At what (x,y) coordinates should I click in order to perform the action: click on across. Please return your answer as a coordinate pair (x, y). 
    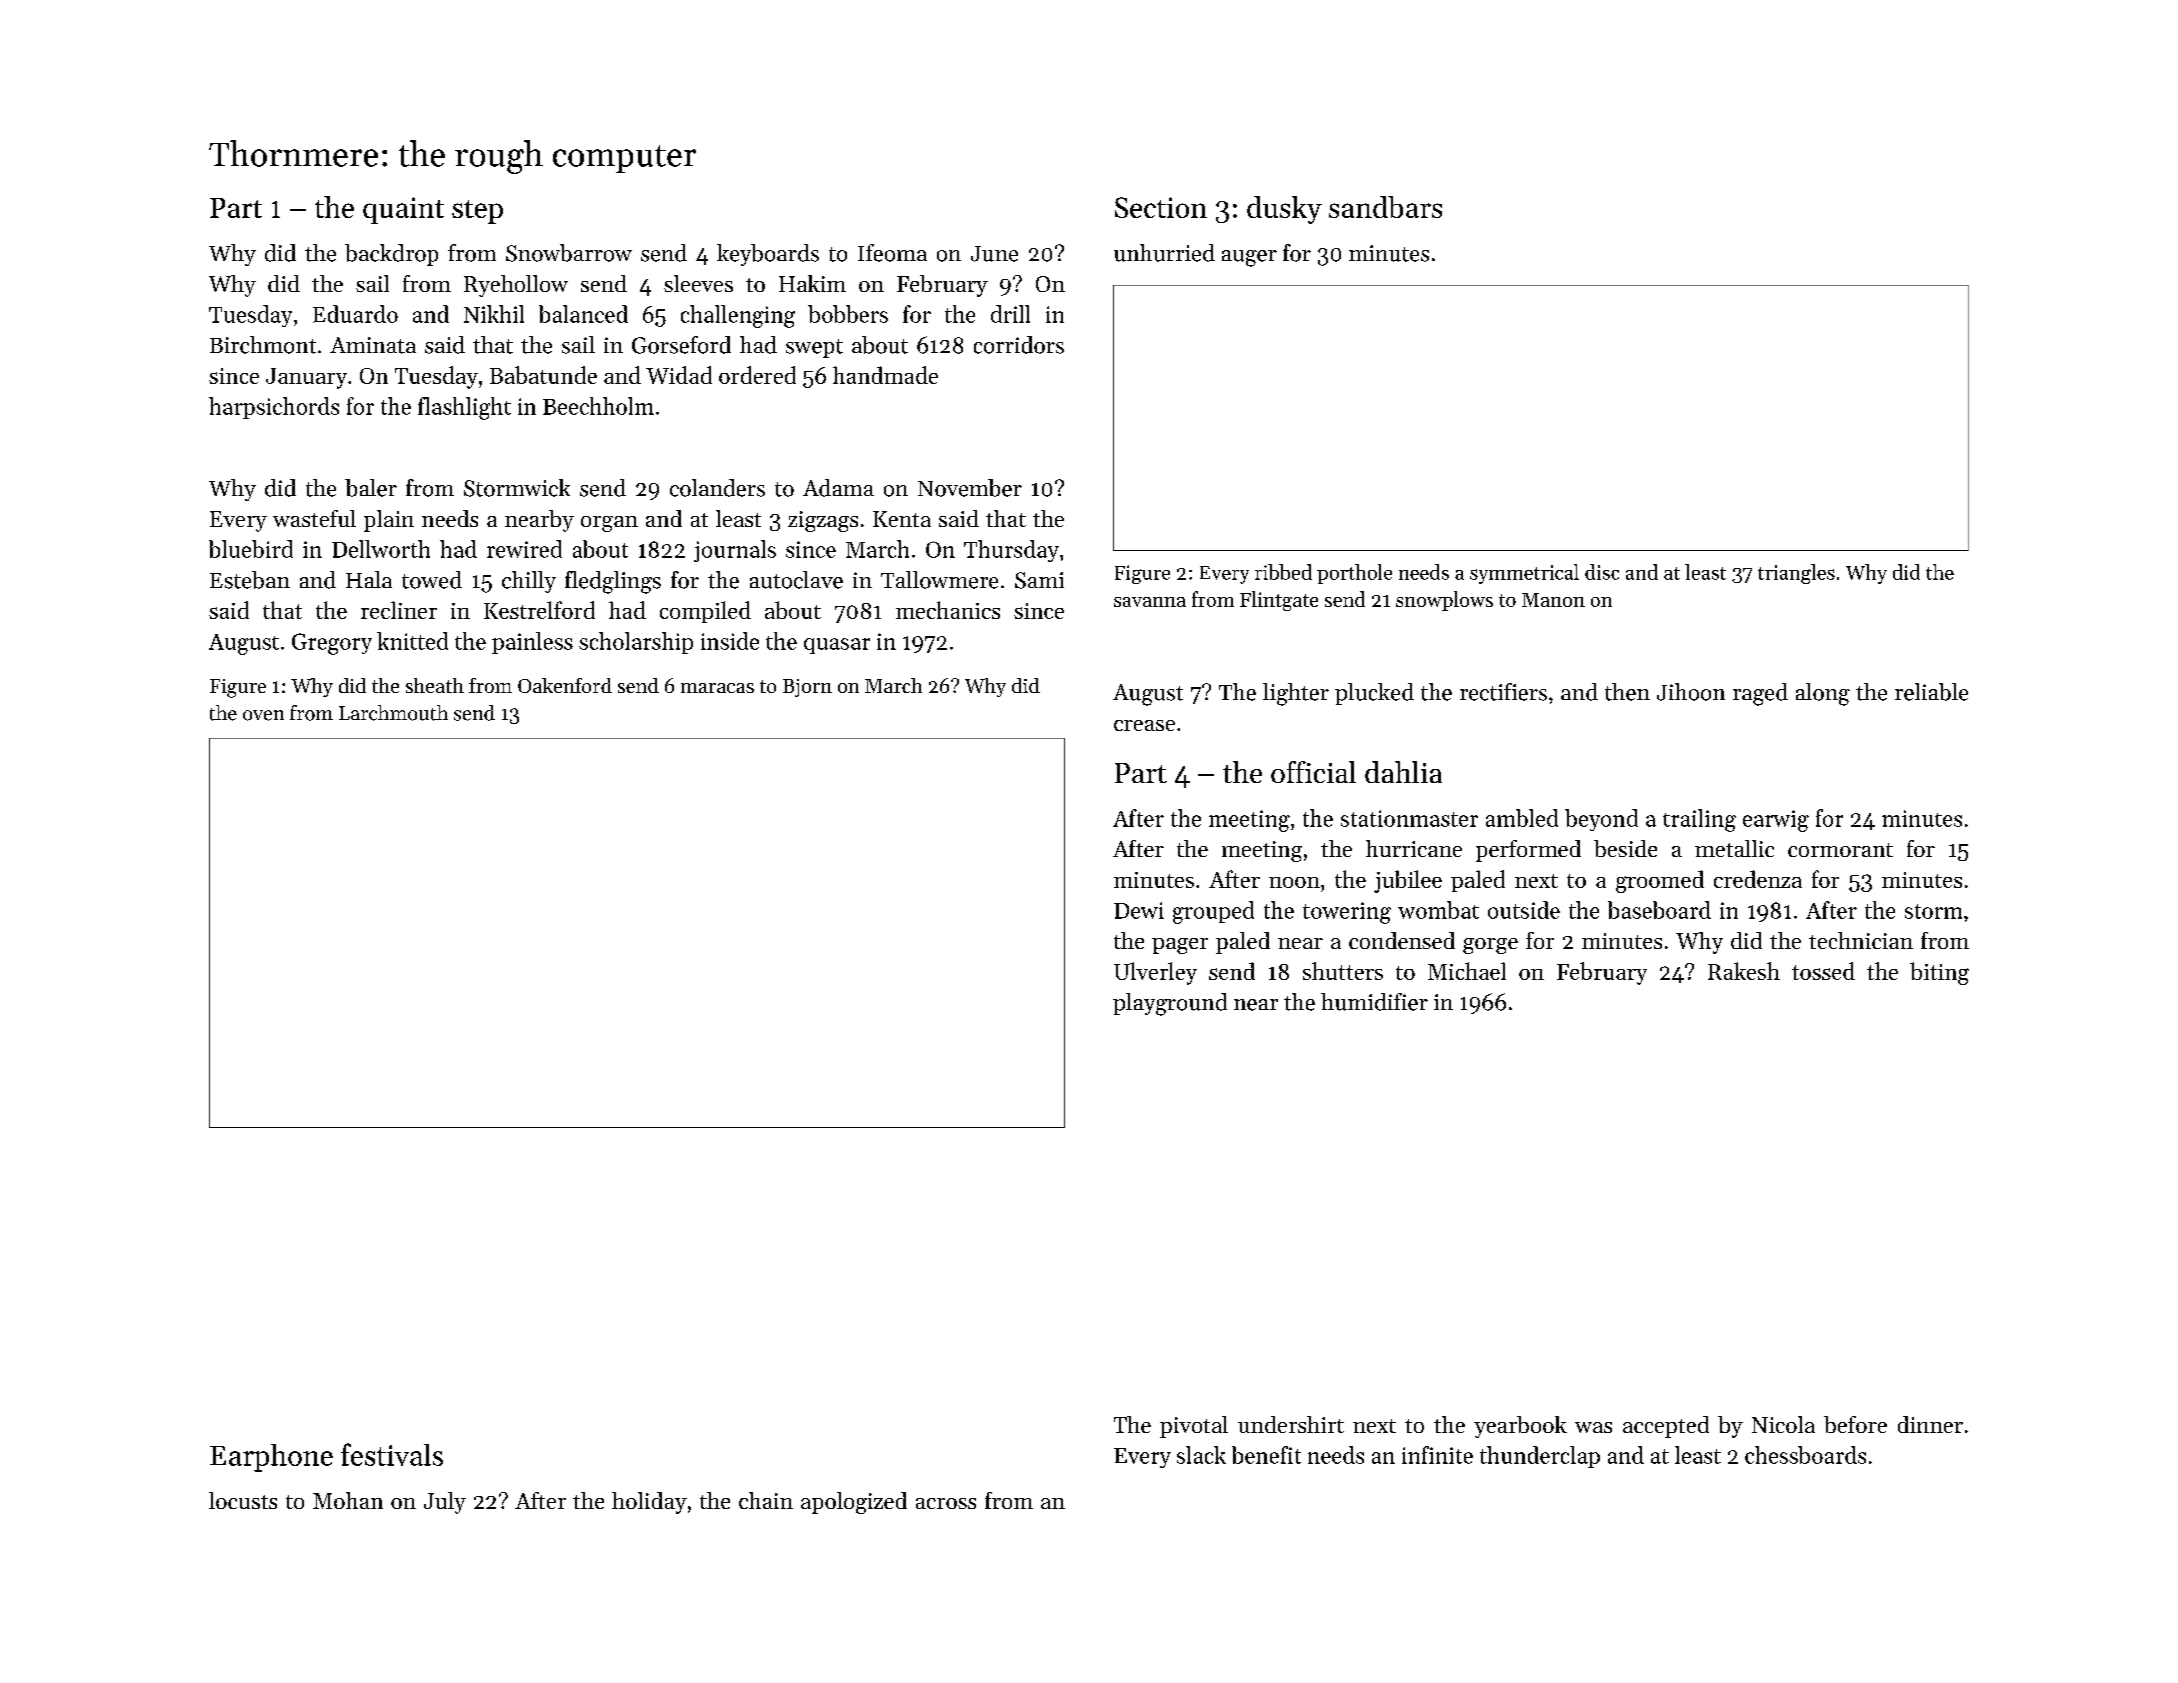
    Looking at the image, I should click on (946, 1503).
